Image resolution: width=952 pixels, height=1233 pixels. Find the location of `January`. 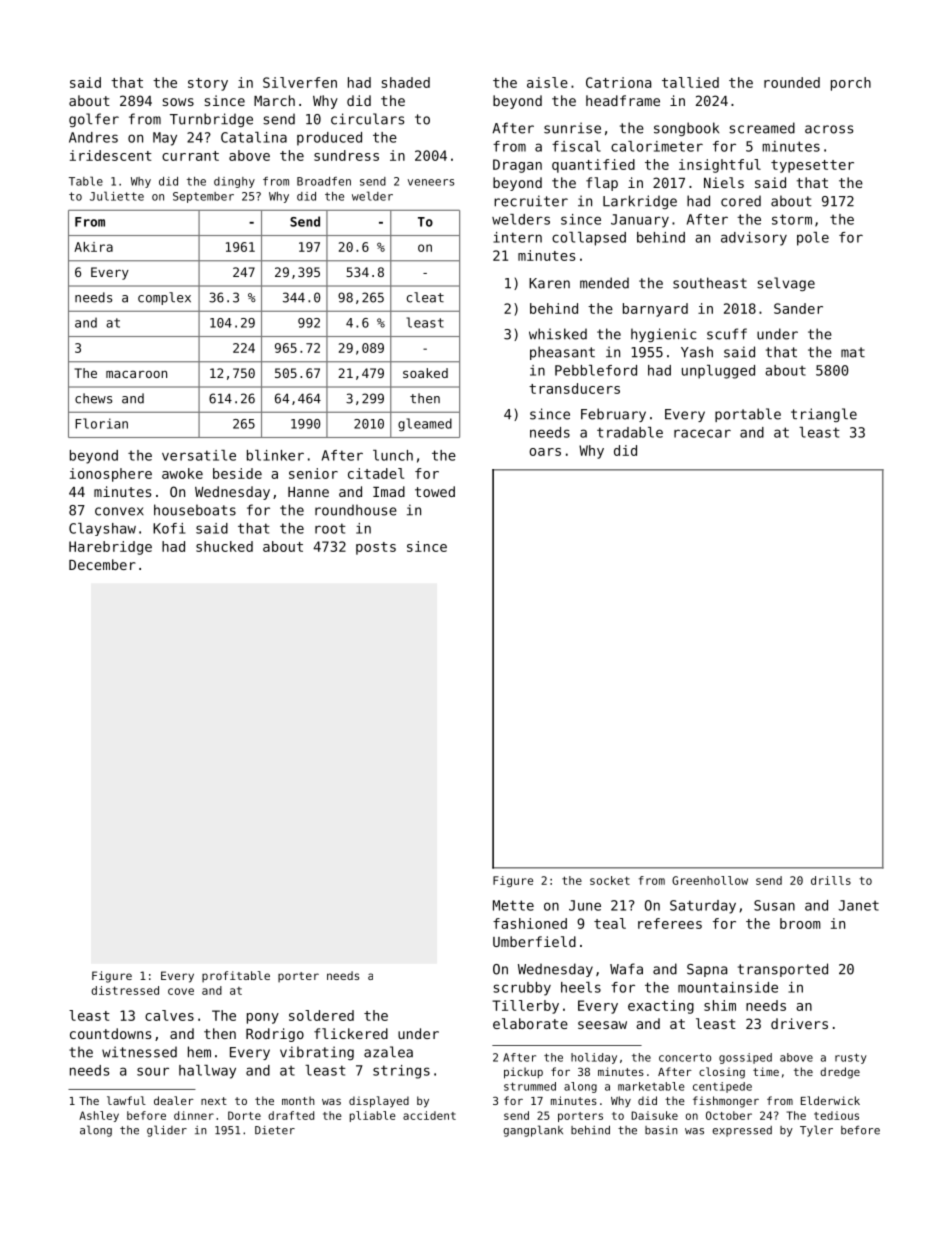

January is located at coordinates (640, 221).
